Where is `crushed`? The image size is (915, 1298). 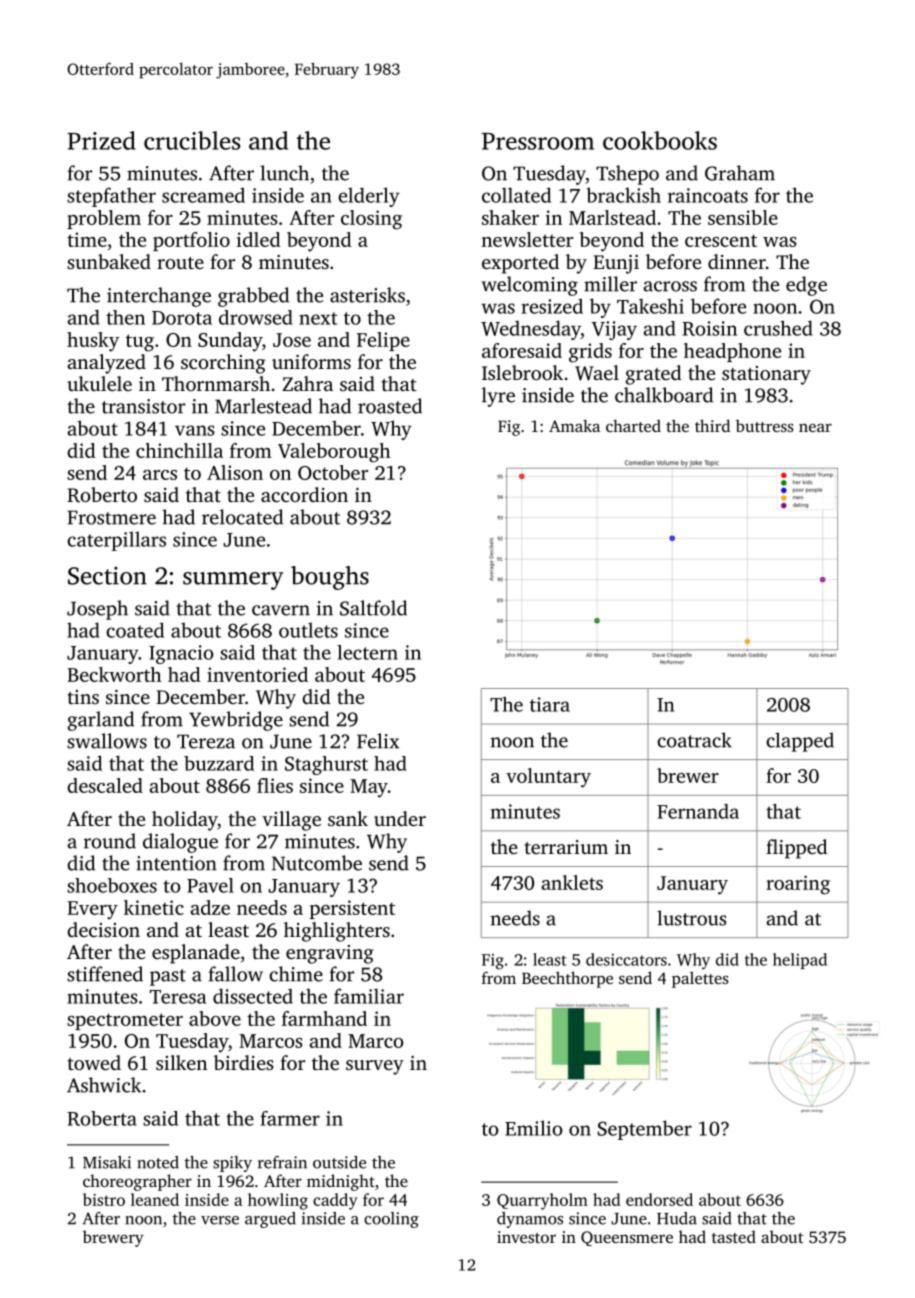 crushed is located at coordinates (778, 328).
